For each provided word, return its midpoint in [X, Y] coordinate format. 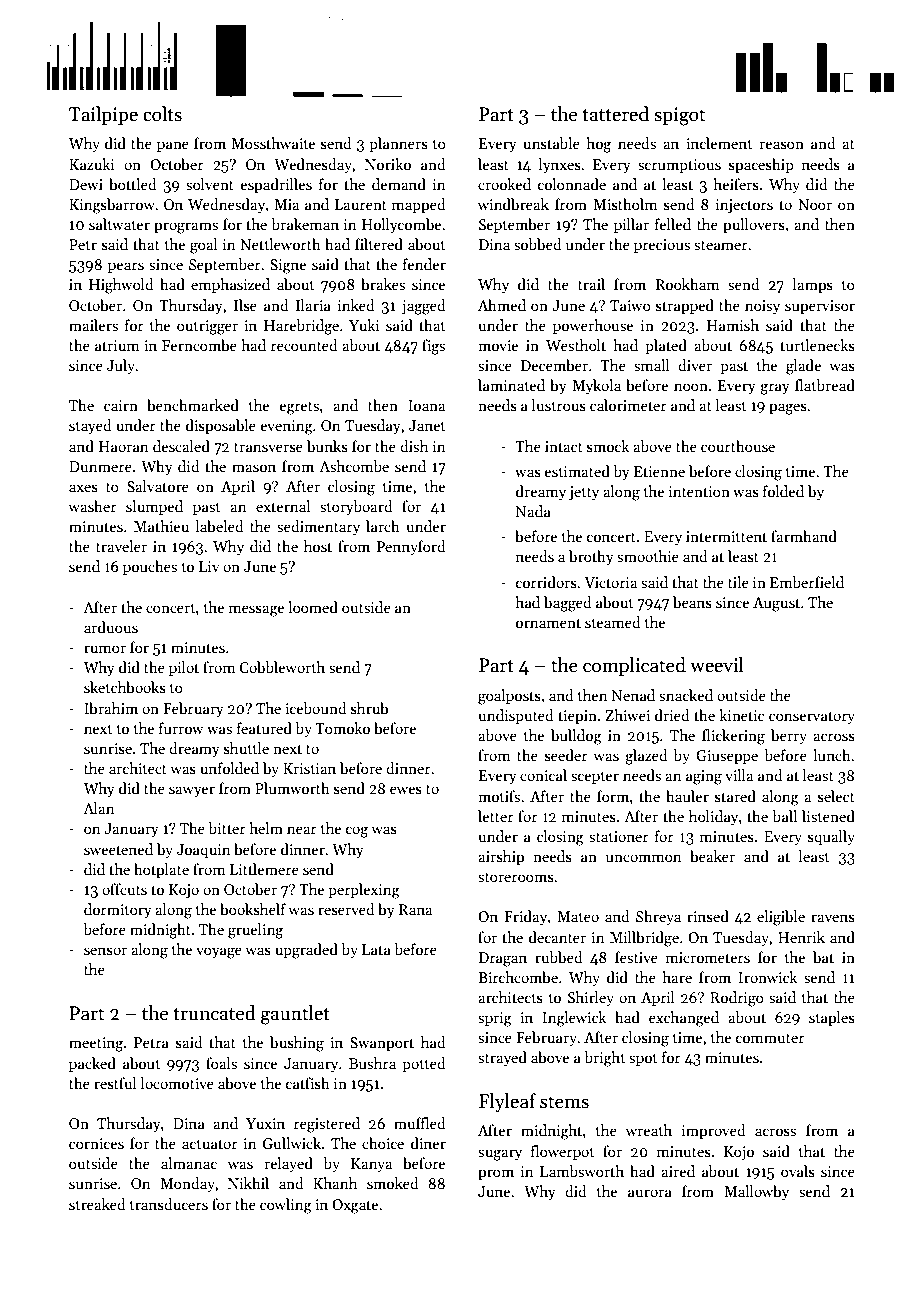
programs [186, 228]
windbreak [513, 204]
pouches [150, 567]
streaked [97, 1204]
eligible [781, 918]
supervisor [820, 307]
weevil [717, 665]
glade [803, 367]
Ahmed [502, 305]
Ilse [245, 305]
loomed [313, 607]
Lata [376, 949]
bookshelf [253, 909]
